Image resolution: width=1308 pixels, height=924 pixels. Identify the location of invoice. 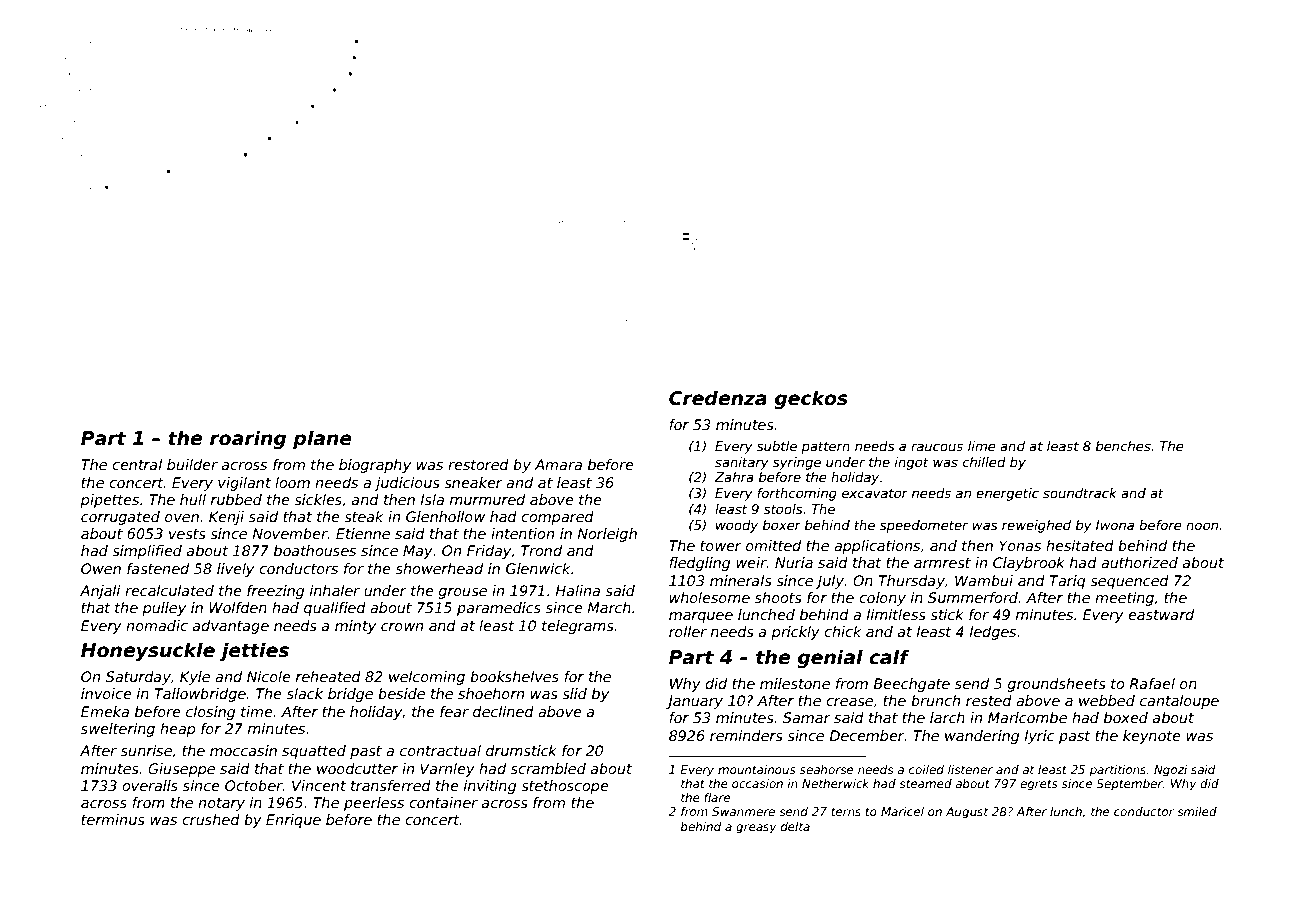
(106, 693).
